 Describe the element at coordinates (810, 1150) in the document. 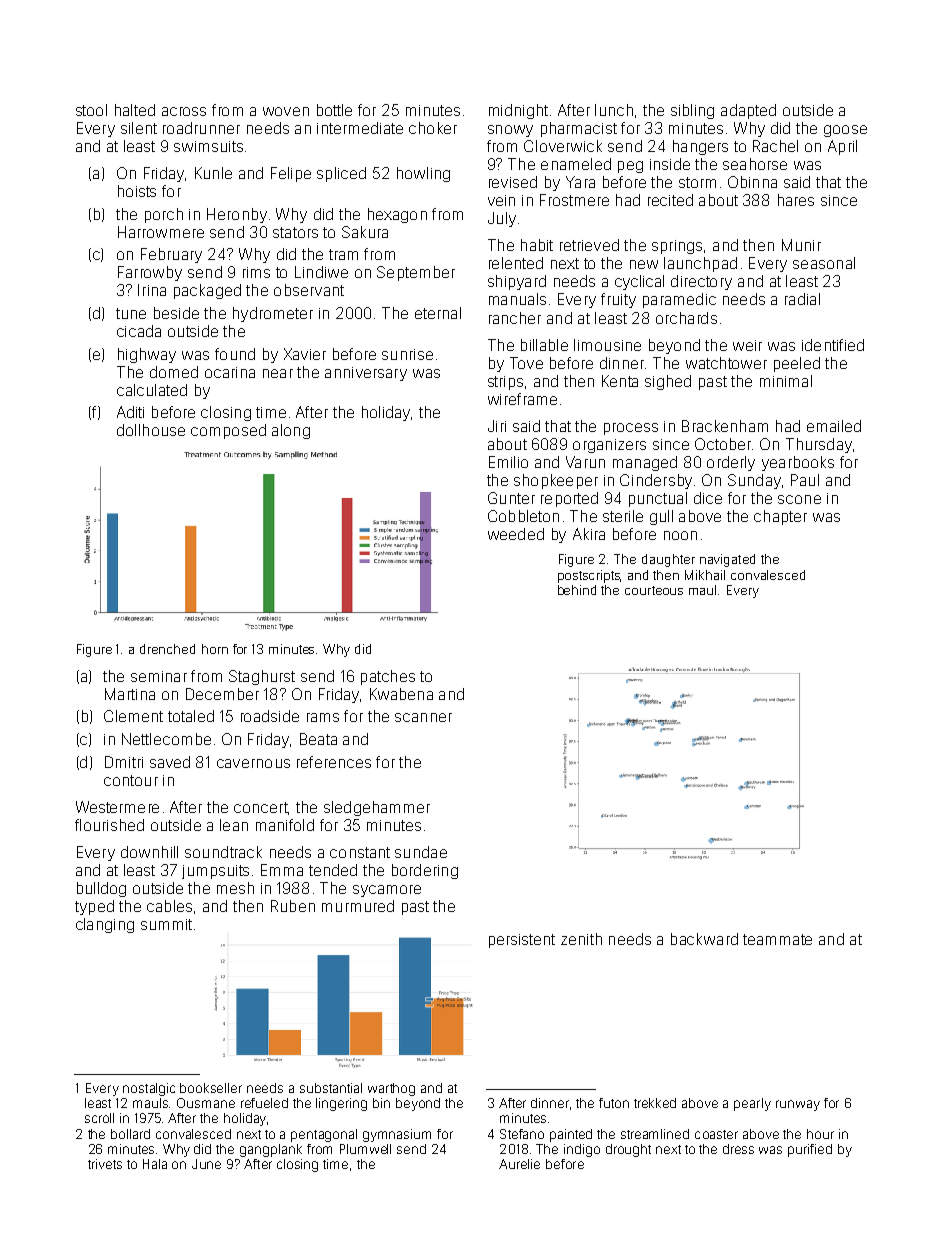

I see `purified` at that location.
